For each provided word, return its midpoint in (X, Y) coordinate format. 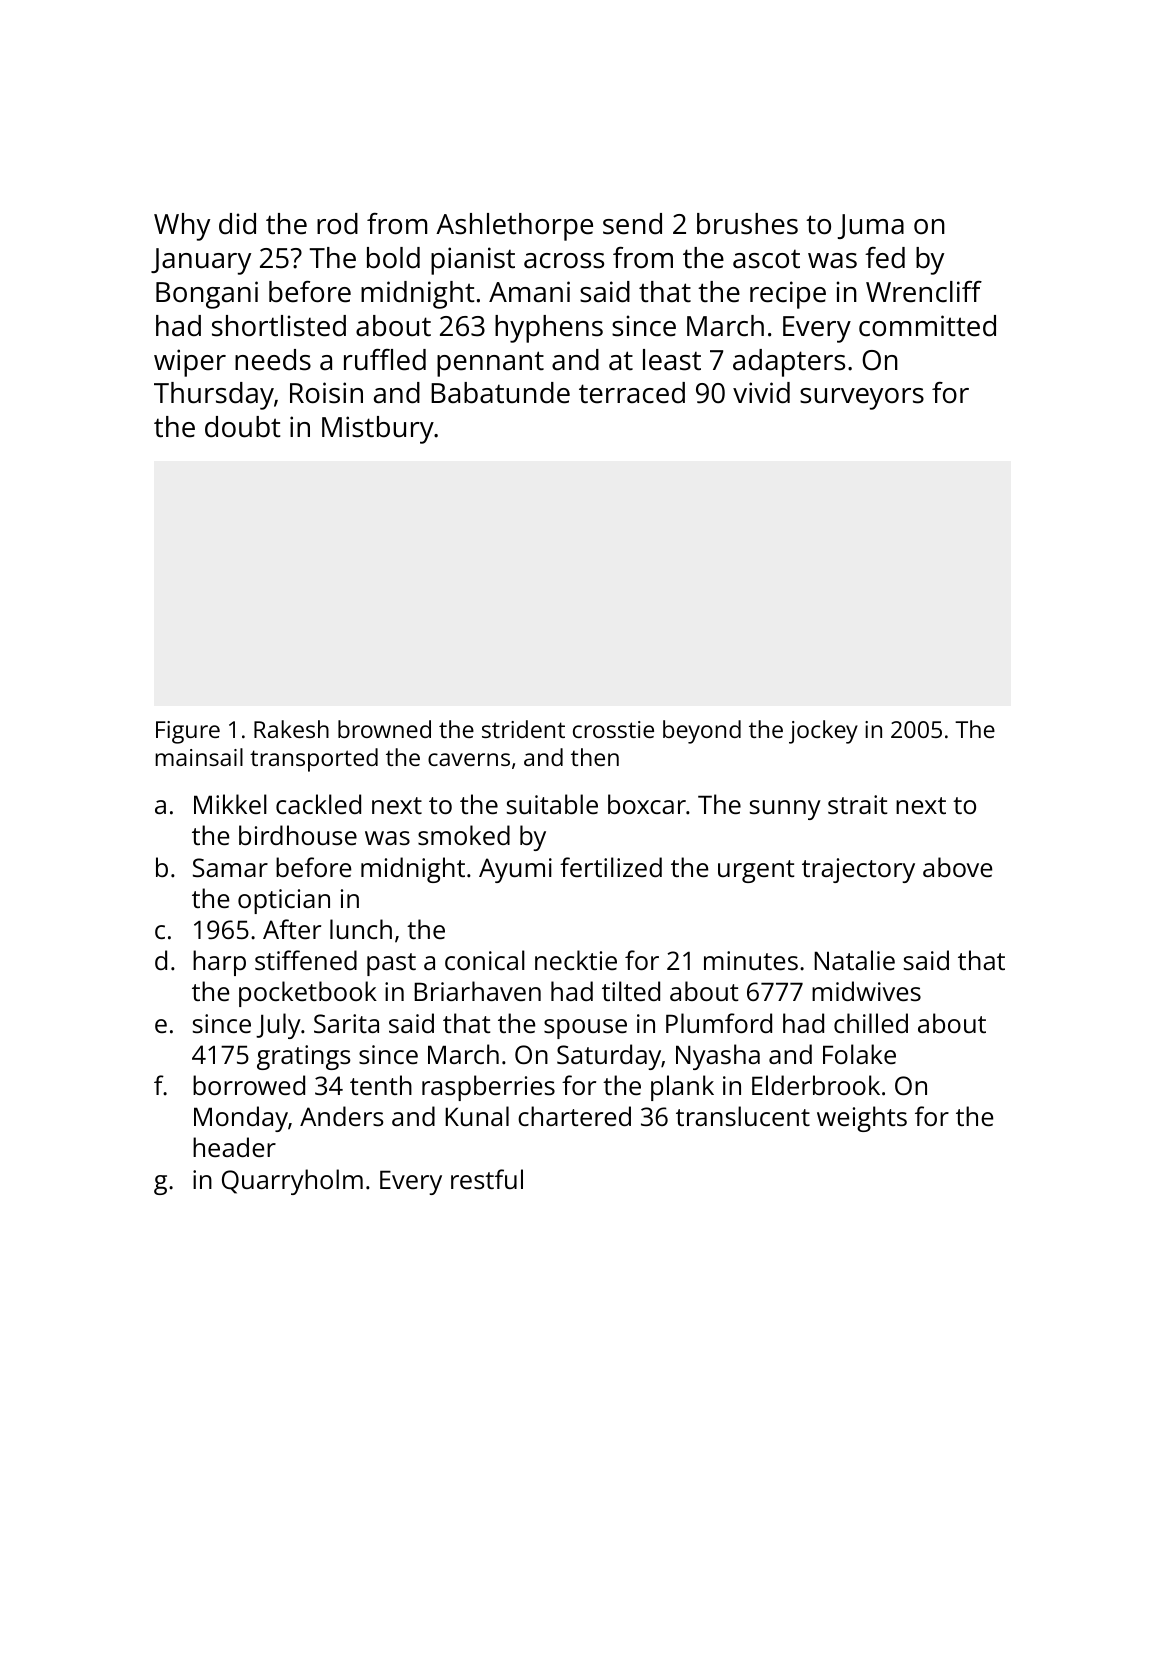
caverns (469, 759)
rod (337, 224)
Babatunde (500, 393)
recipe (788, 295)
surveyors (862, 399)
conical (485, 960)
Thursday (214, 396)
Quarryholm (292, 1182)
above (957, 867)
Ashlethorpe (514, 227)
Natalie (854, 960)
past (391, 964)
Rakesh (291, 729)
